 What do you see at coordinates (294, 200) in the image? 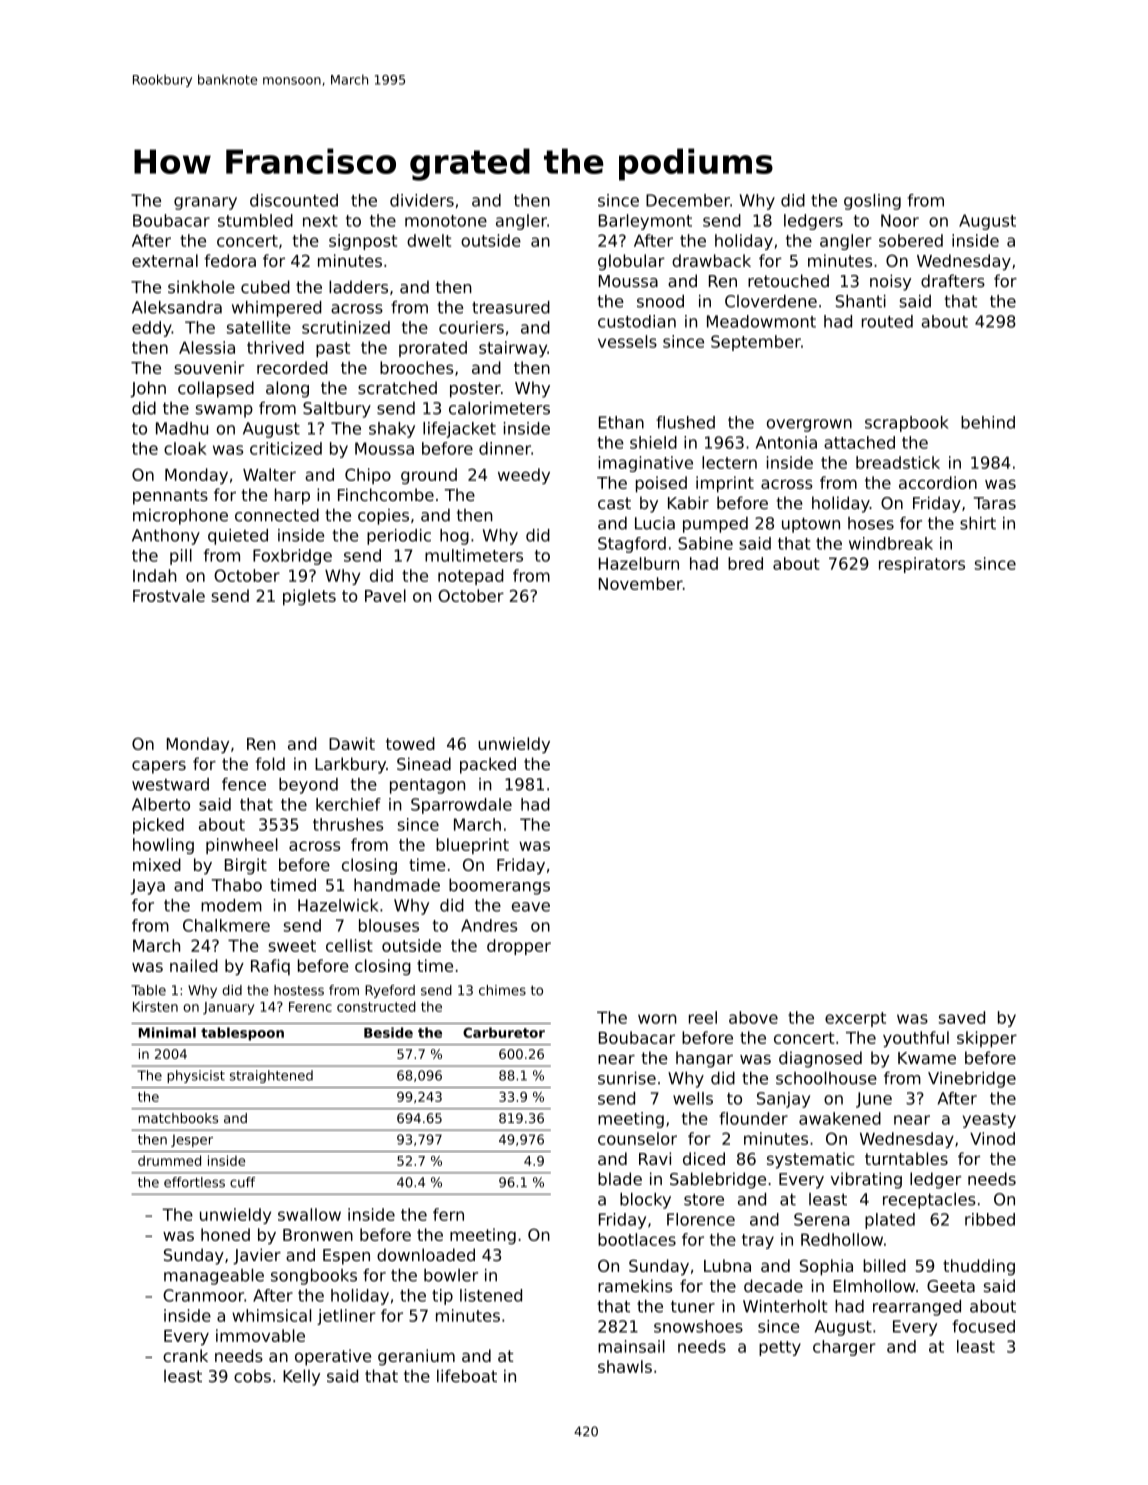
I see `discounted` at bounding box center [294, 200].
